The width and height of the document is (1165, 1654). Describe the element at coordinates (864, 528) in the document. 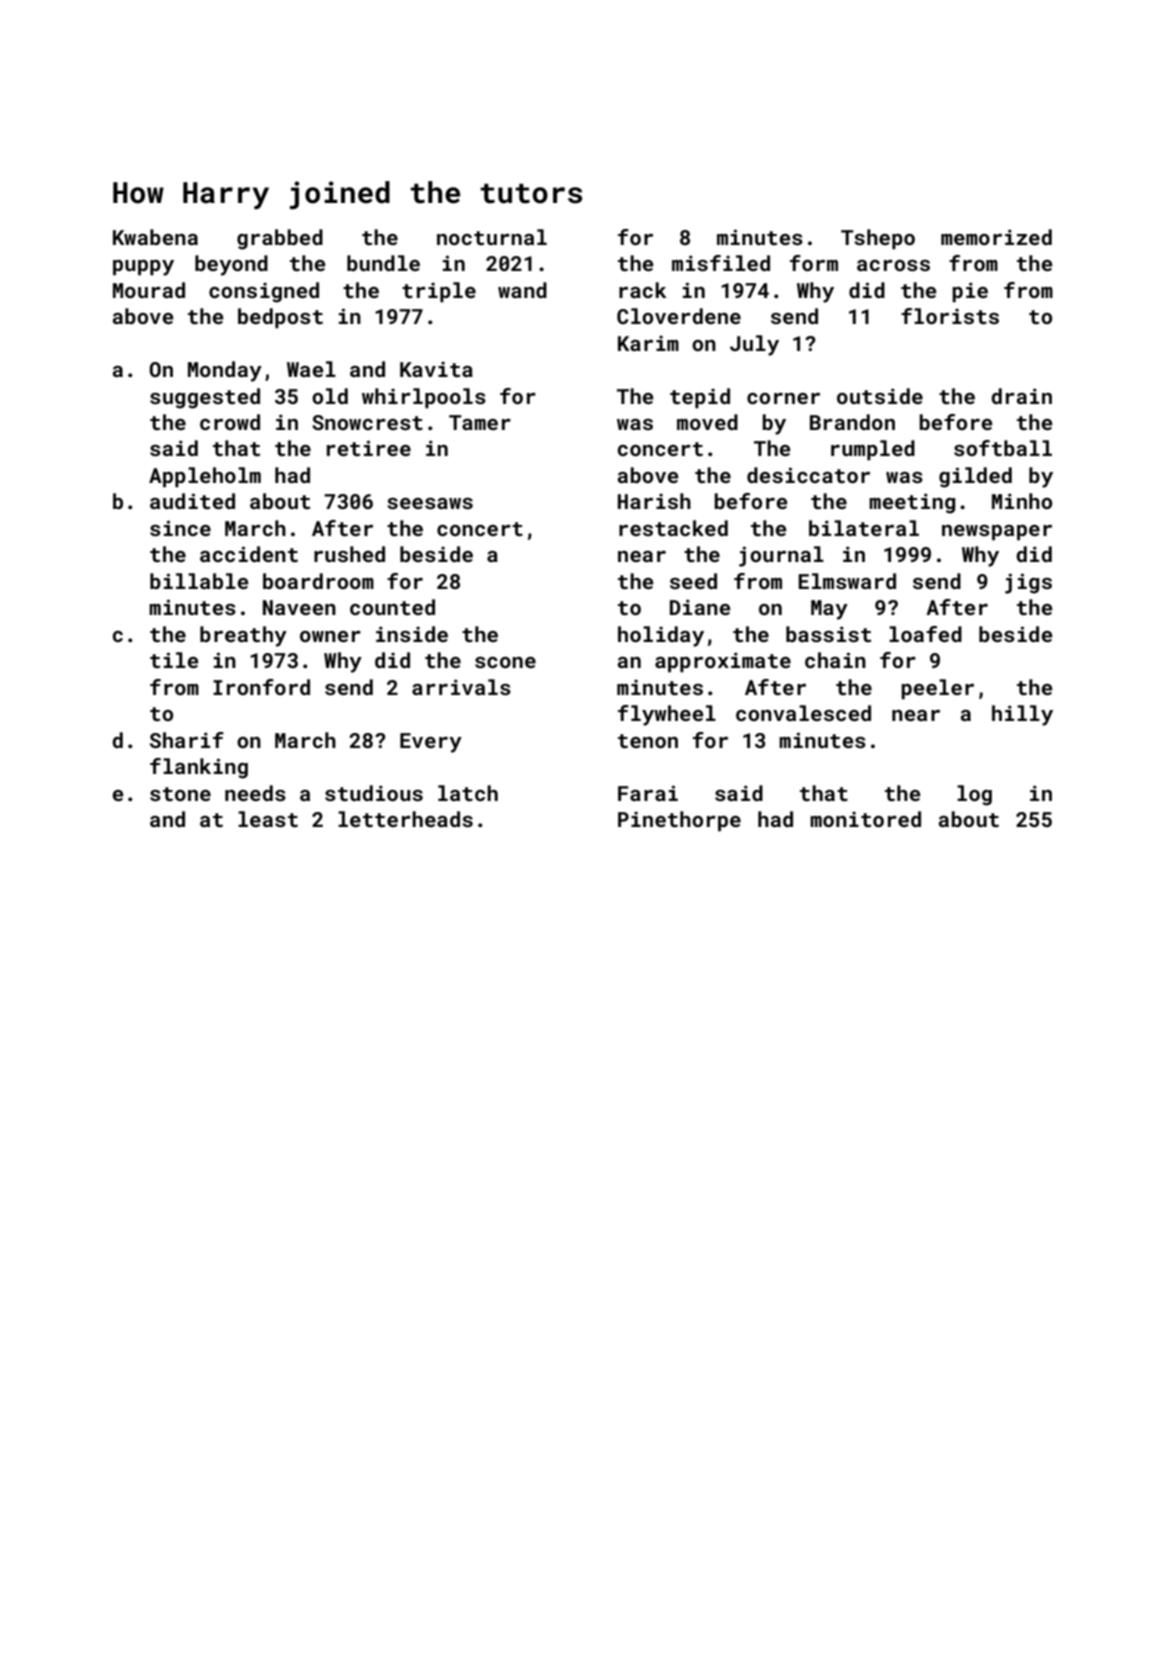

I see `bilateral` at that location.
